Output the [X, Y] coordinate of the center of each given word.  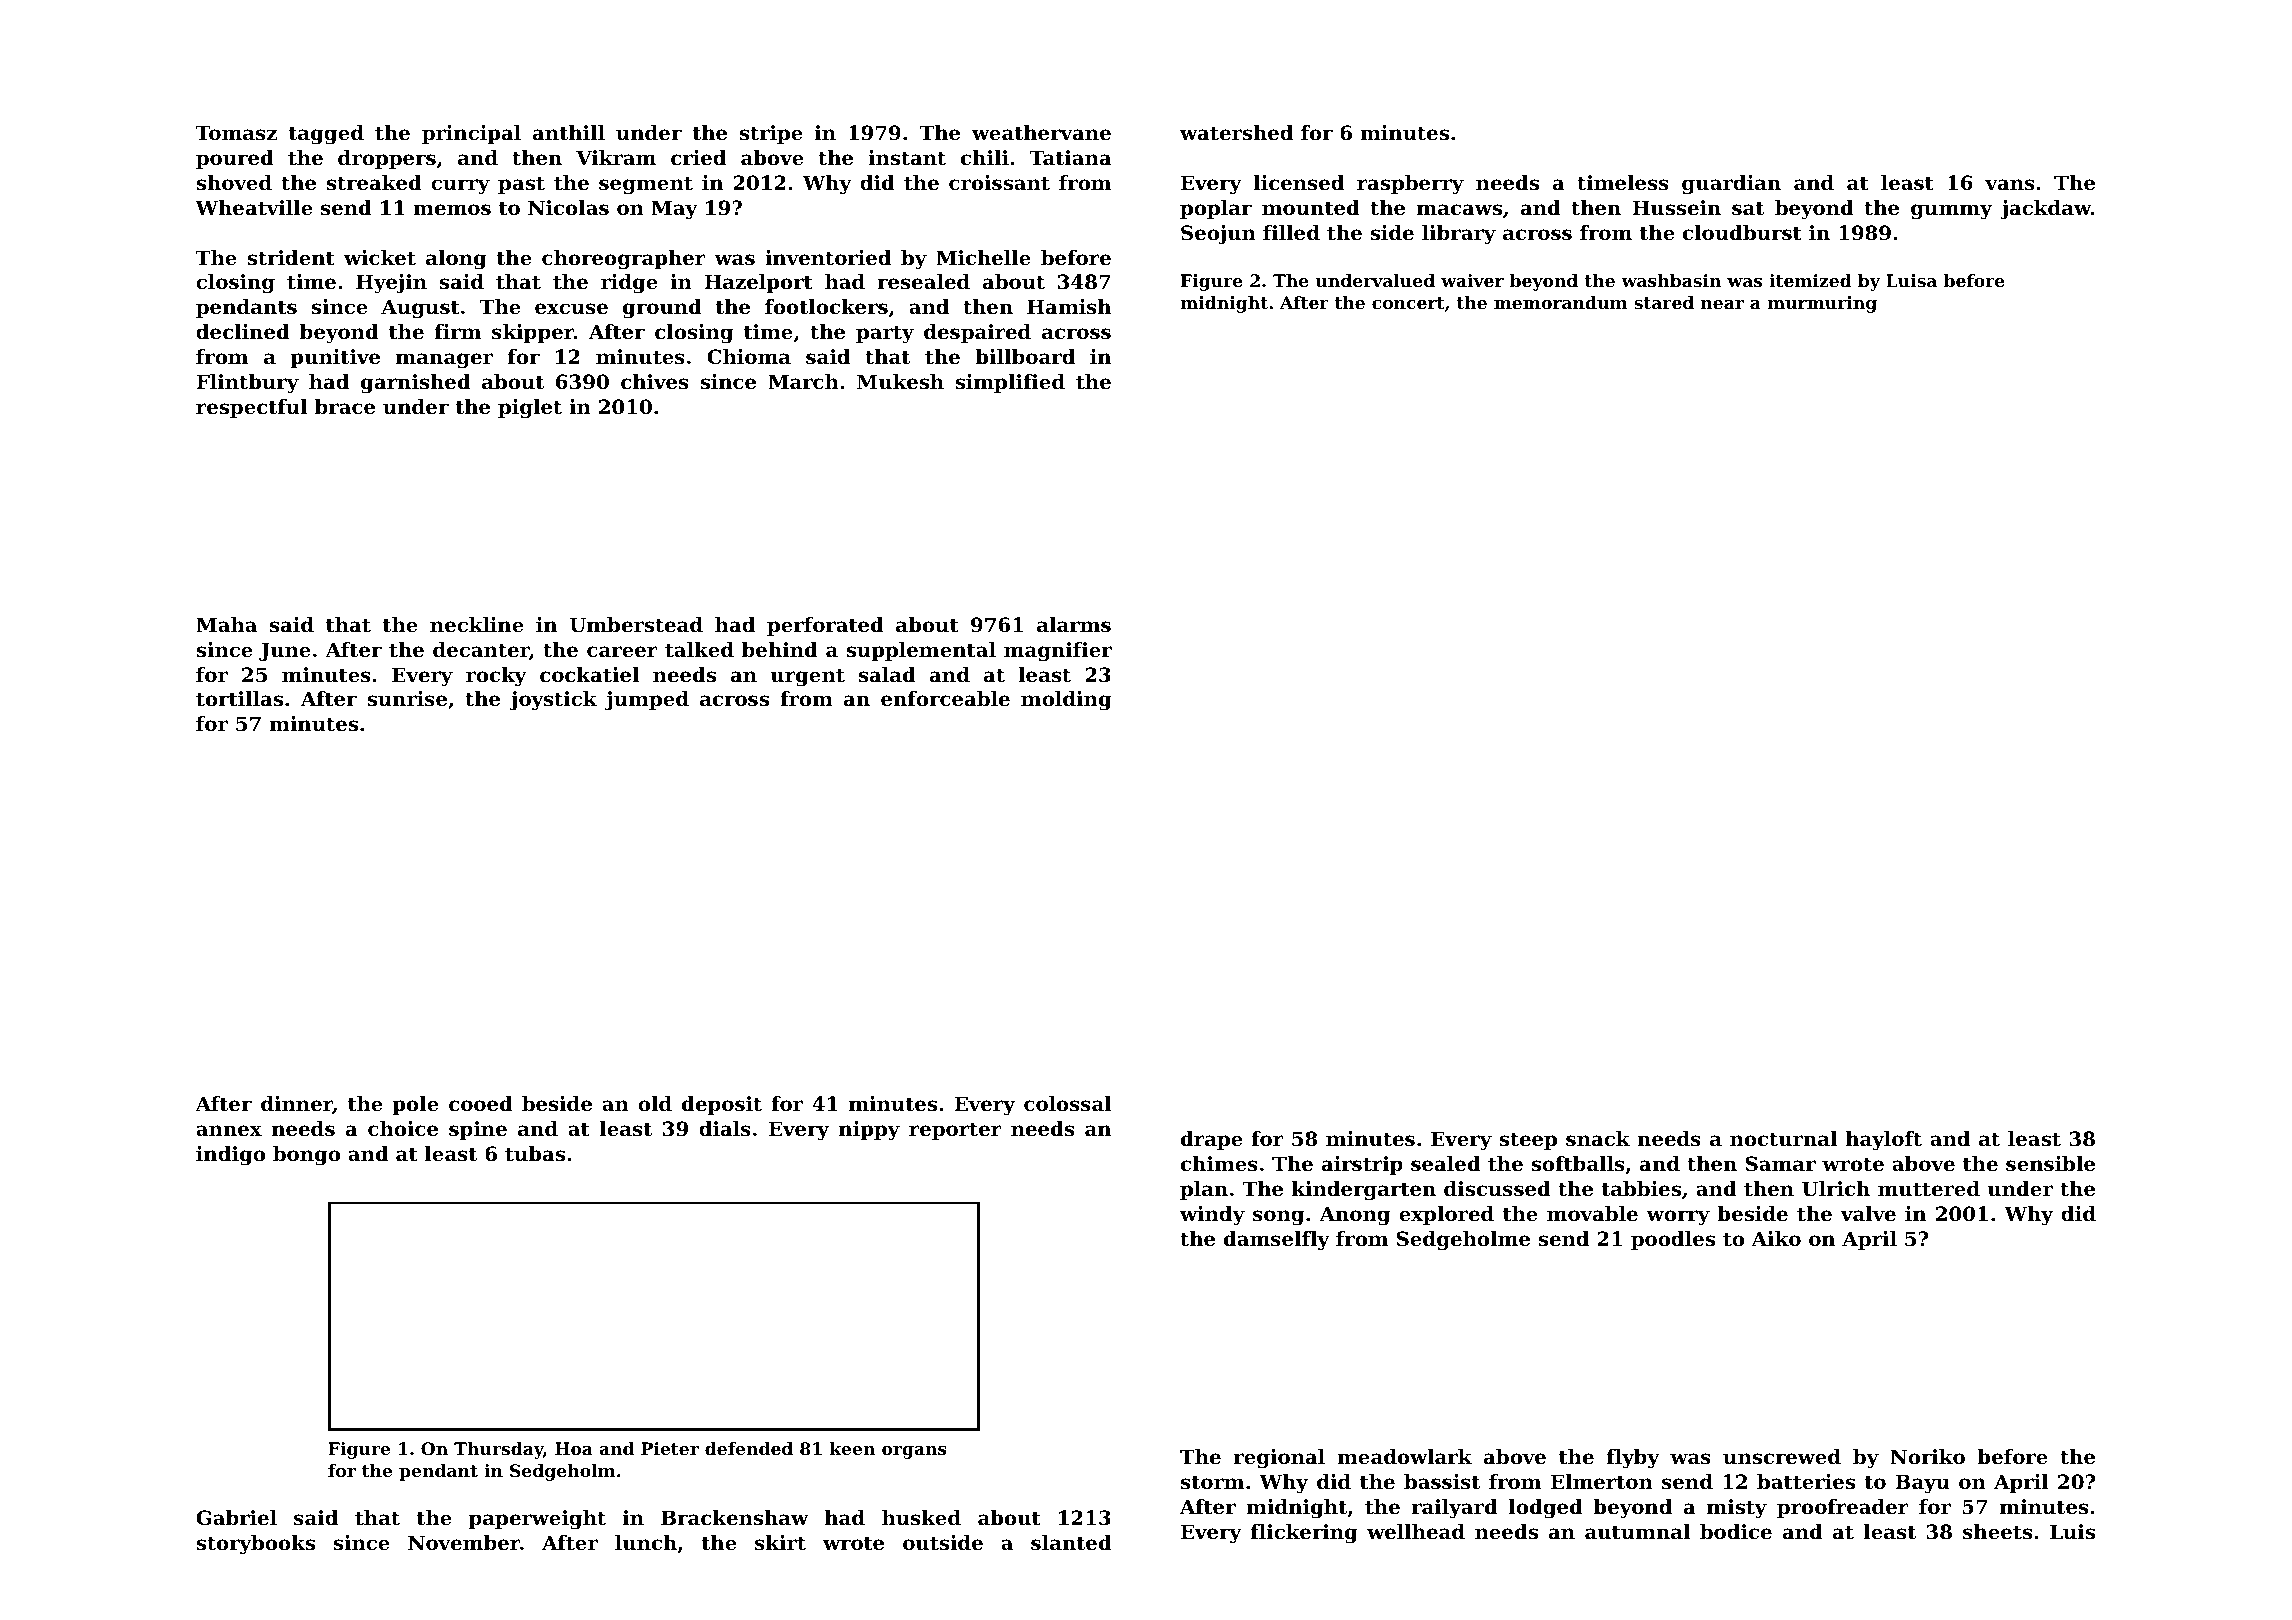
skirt [780, 1543]
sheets [1997, 1532]
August [420, 309]
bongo [306, 1156]
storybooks [255, 1545]
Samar [1781, 1164]
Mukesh [900, 382]
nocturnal [1783, 1139]
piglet [530, 409]
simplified [1010, 383]
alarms [1074, 625]
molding [1066, 701]
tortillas [239, 699]
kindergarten [1364, 1191]
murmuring [1822, 304]
